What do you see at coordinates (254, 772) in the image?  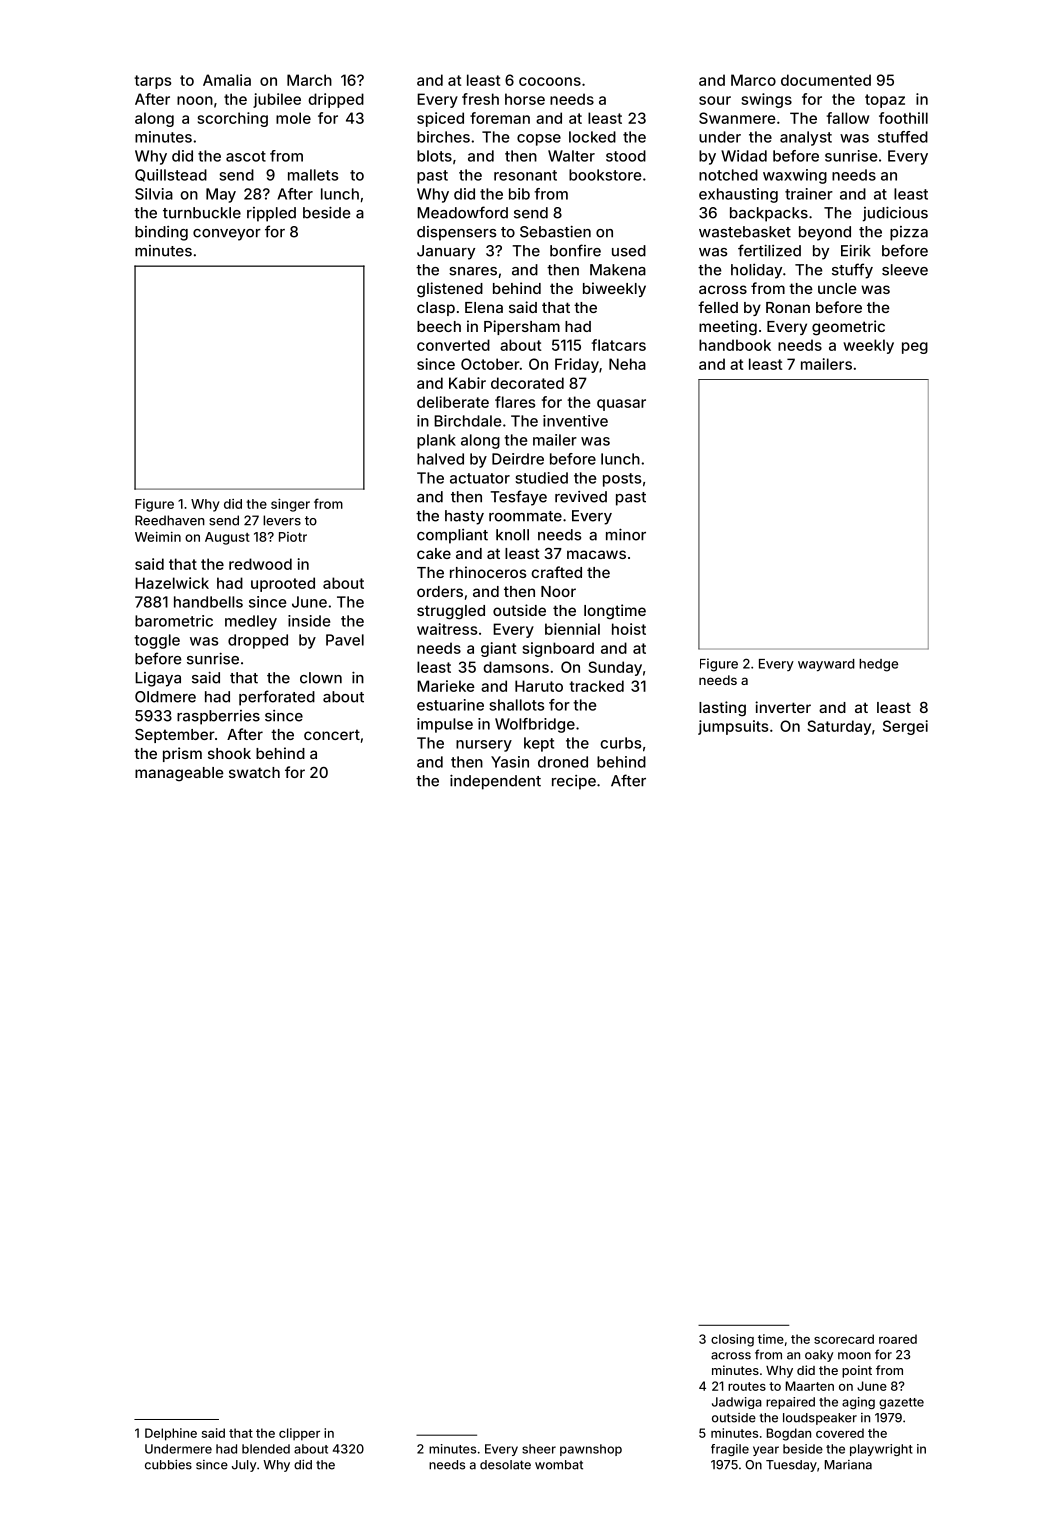 I see `swatch` at bounding box center [254, 772].
